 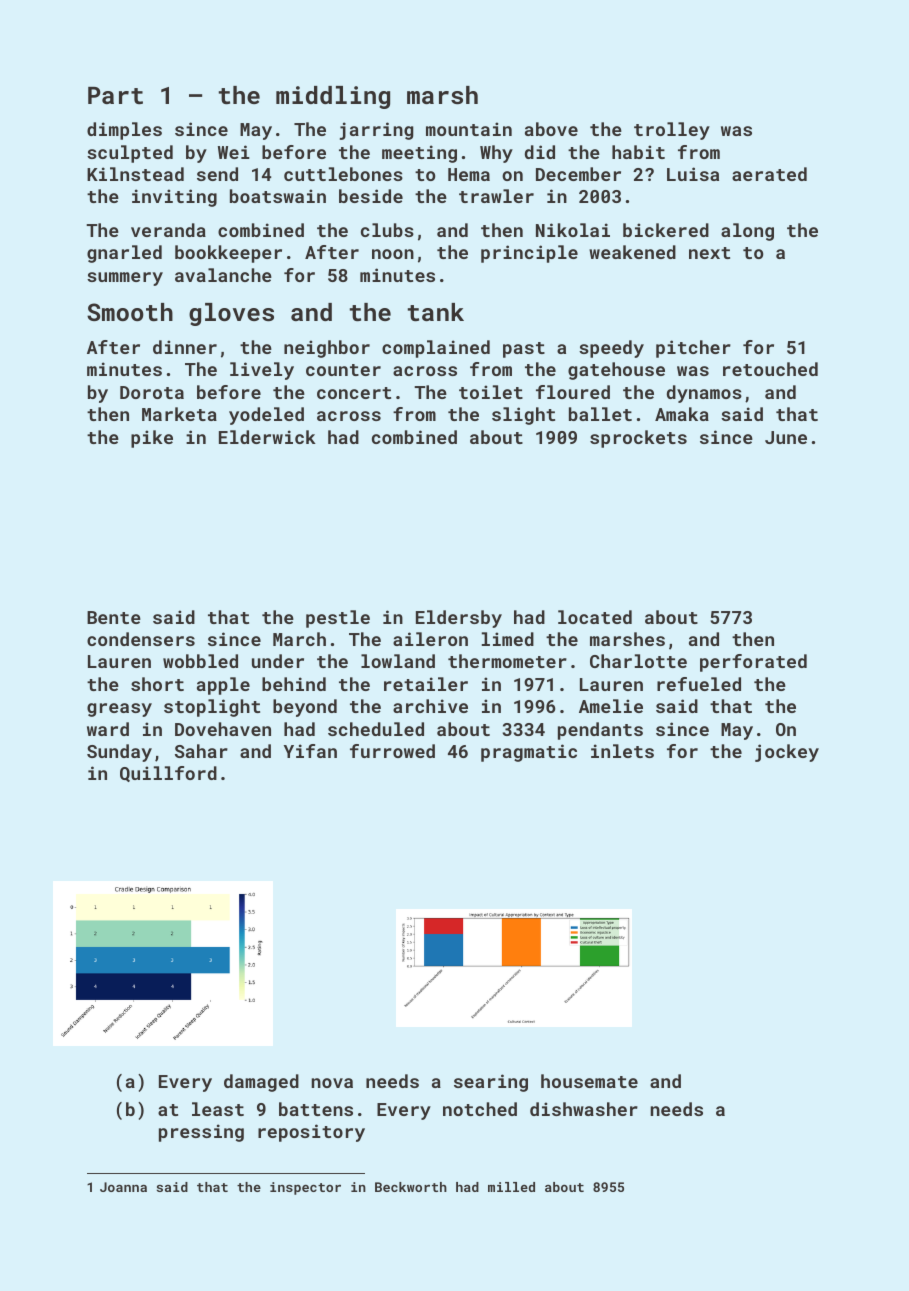 What do you see at coordinates (168, 774) in the screenshot?
I see `Quillford` at bounding box center [168, 774].
